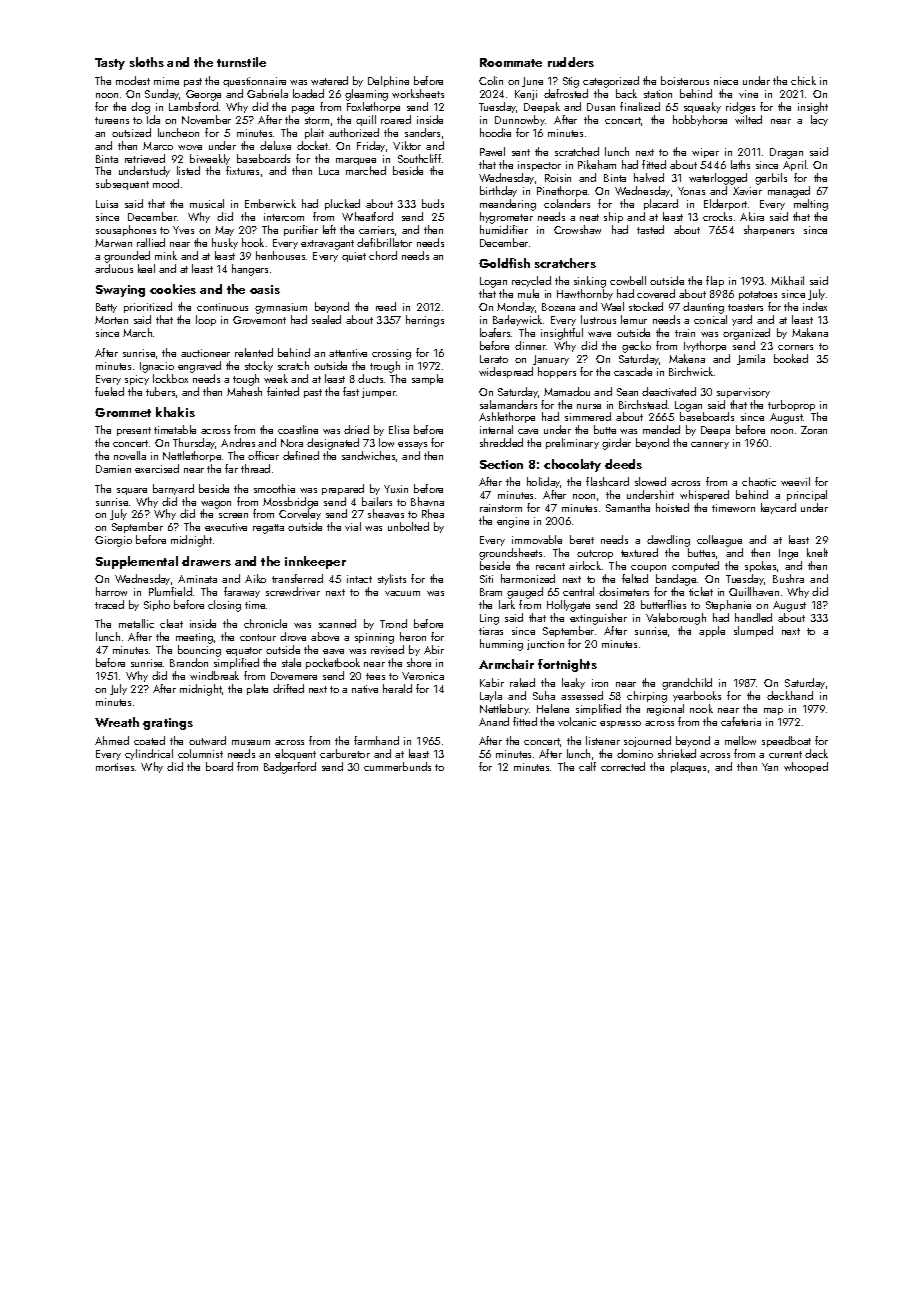  What do you see at coordinates (127, 257) in the image?
I see `grounded` at bounding box center [127, 257].
